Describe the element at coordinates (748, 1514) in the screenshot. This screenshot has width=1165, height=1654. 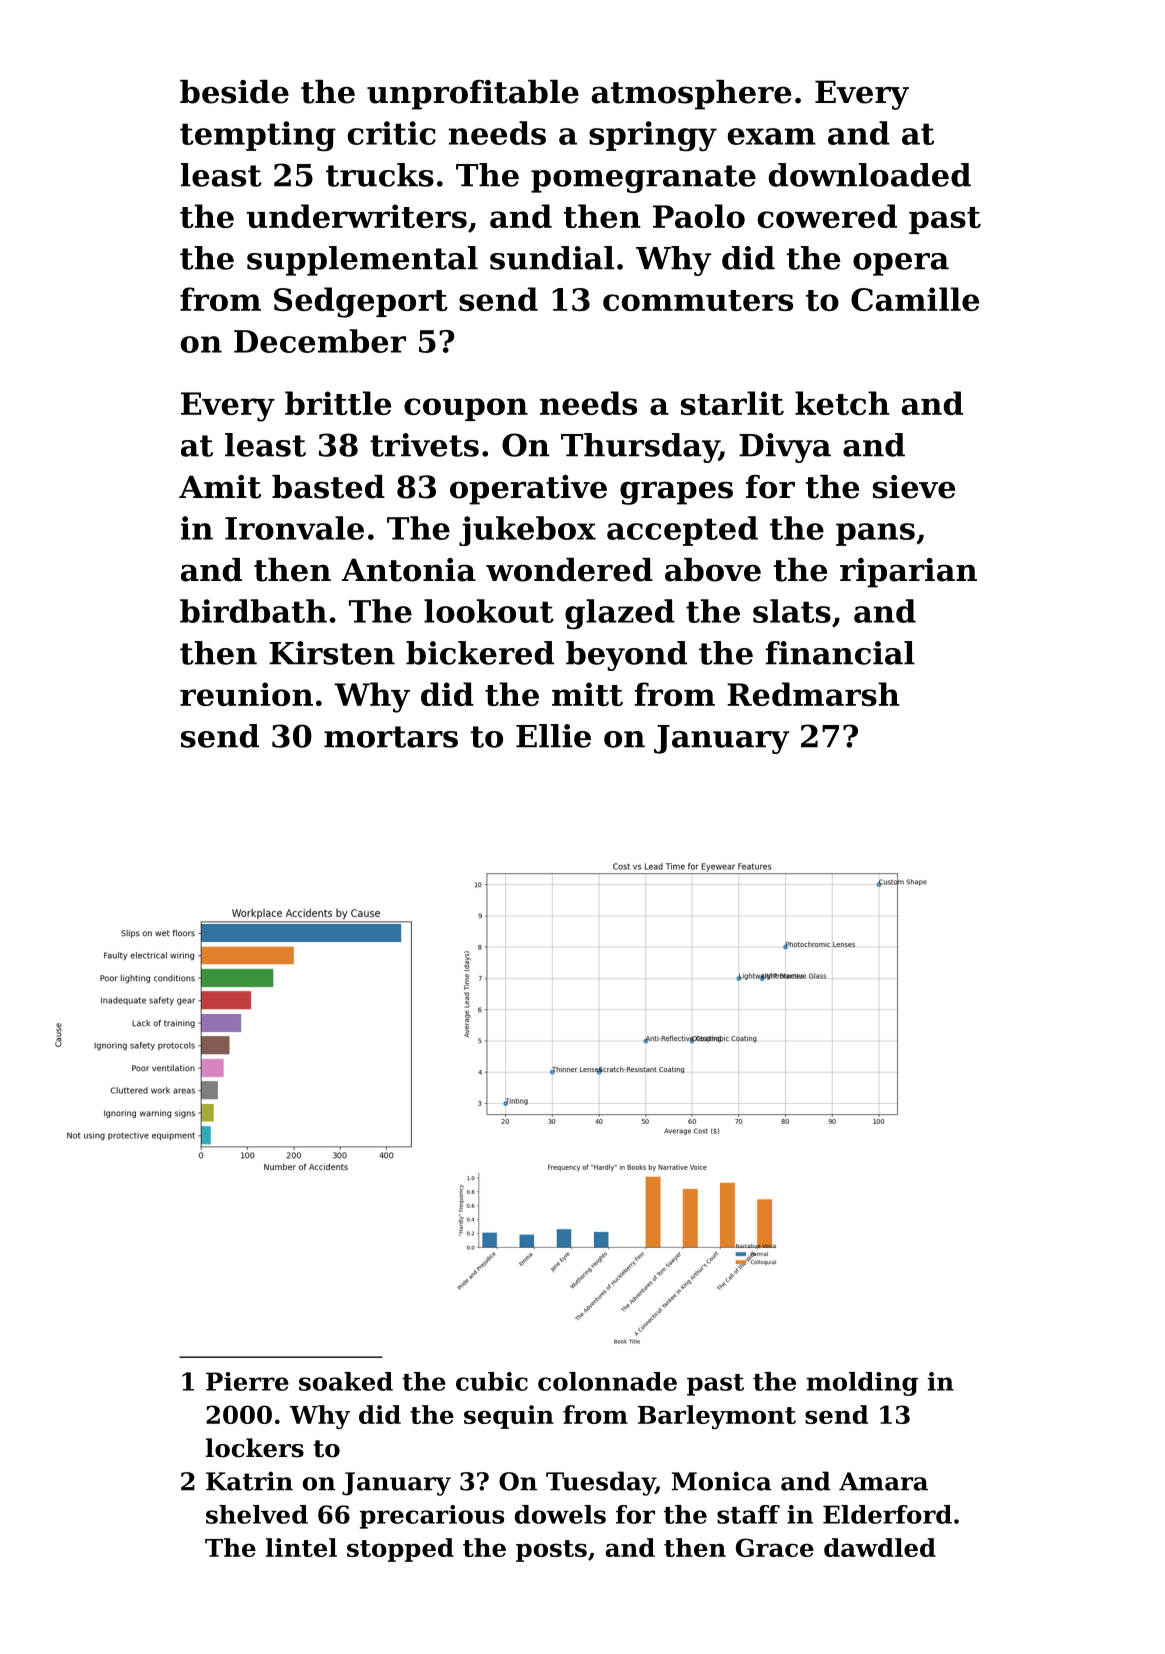
I see `staff` at that location.
